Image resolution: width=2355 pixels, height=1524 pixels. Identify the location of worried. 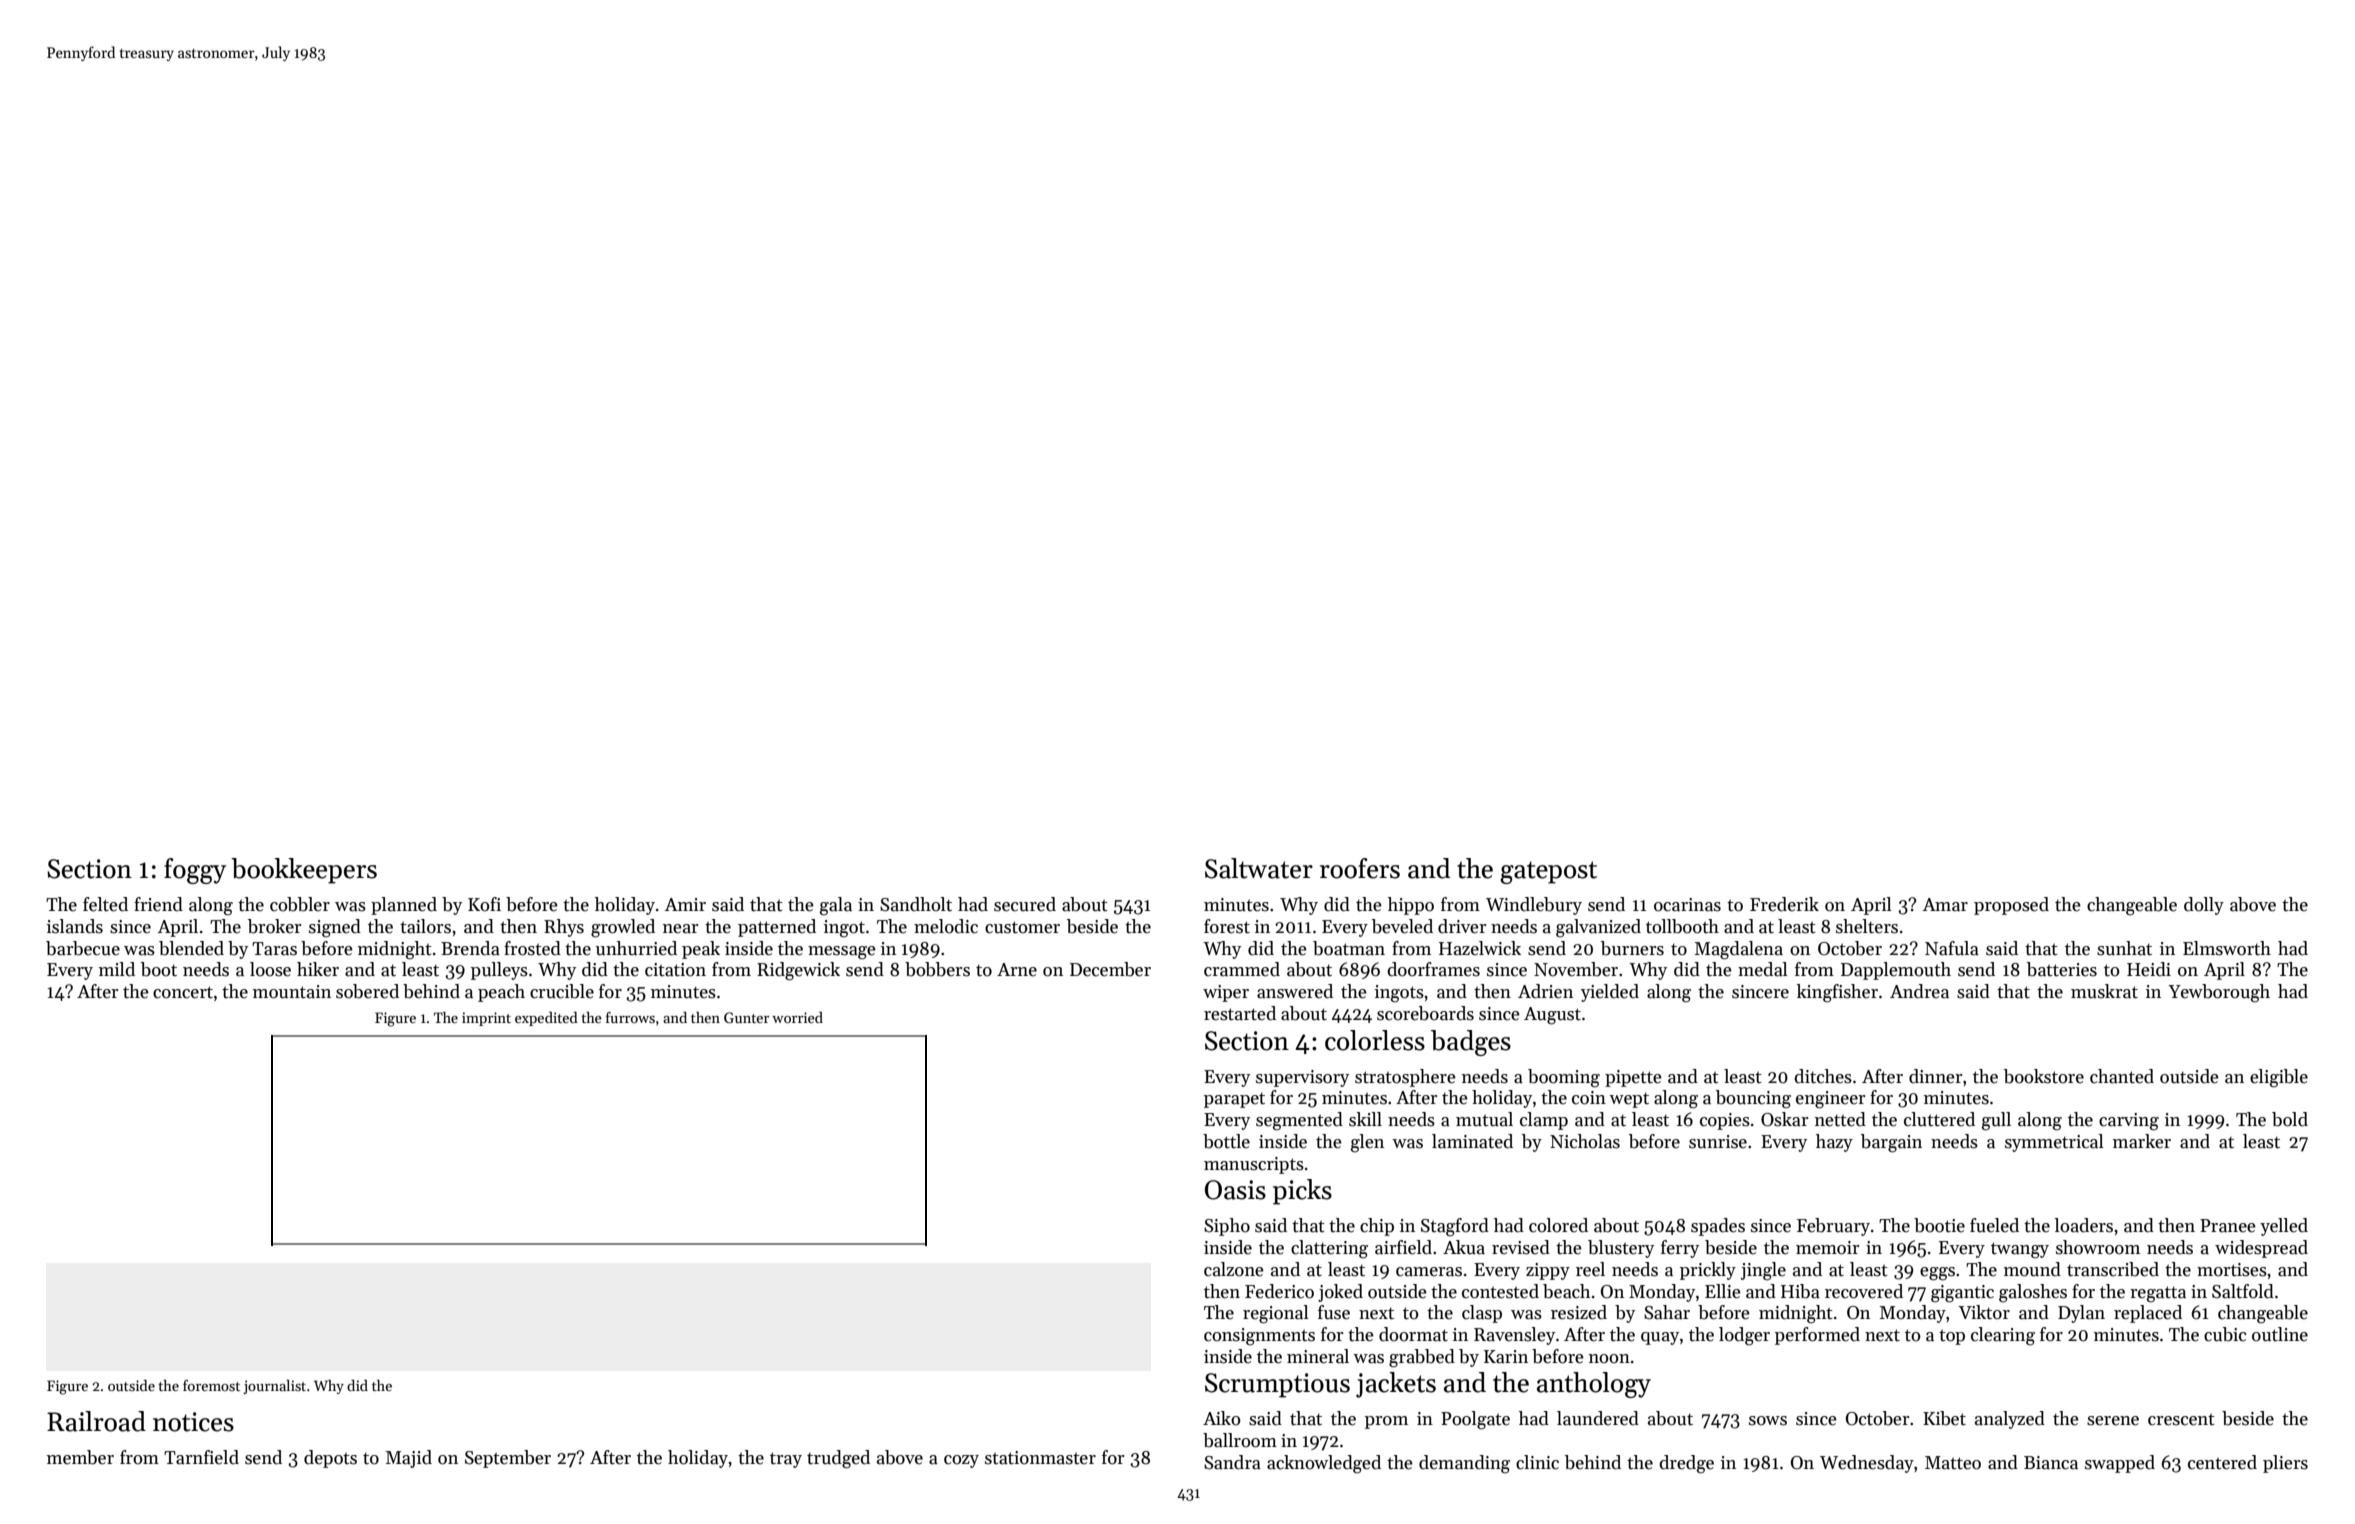
(797, 1017).
